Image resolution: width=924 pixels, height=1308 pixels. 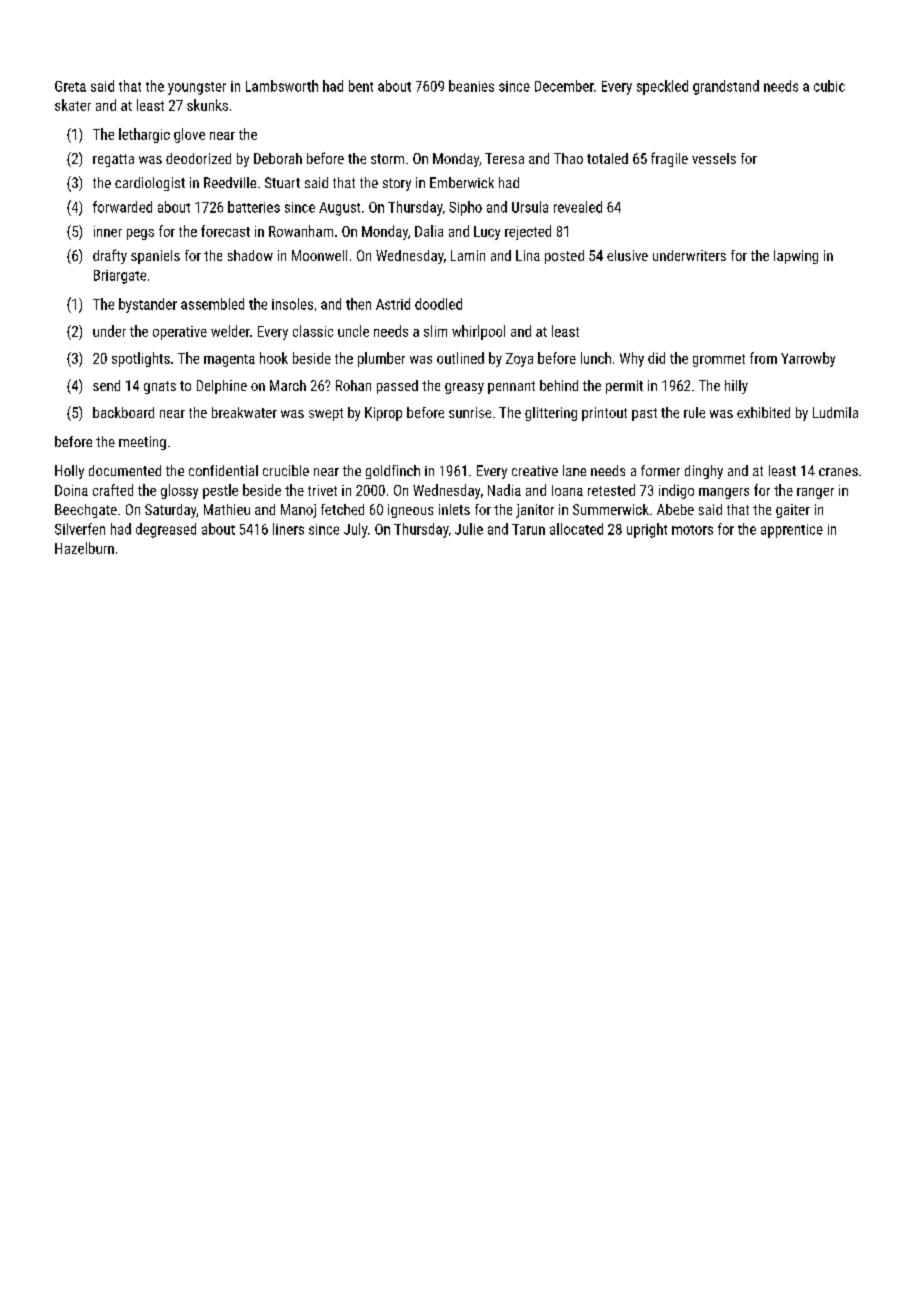 What do you see at coordinates (835, 412) in the screenshot?
I see `Ludmila` at bounding box center [835, 412].
